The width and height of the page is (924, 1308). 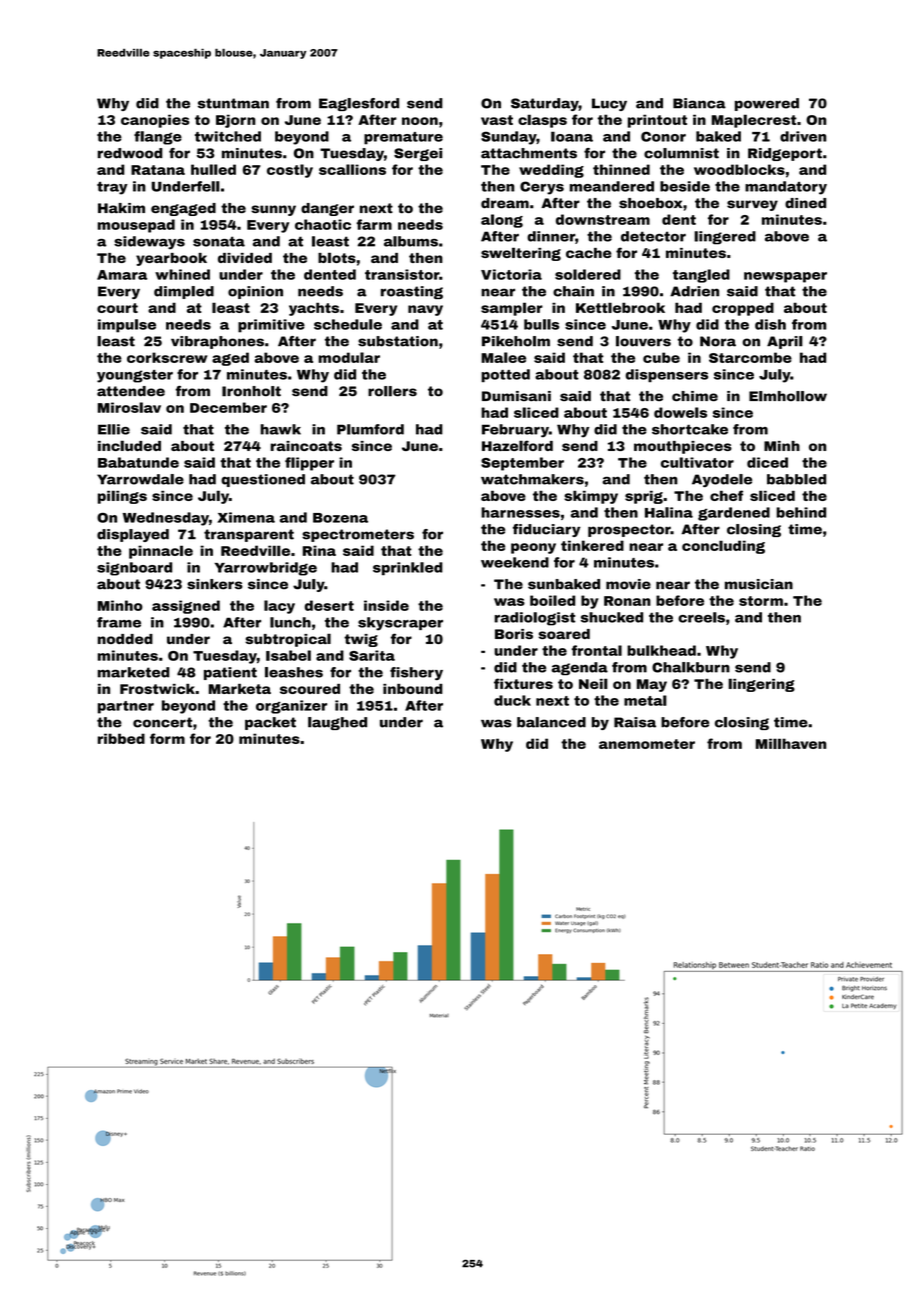 I want to click on Frostwick, so click(x=157, y=689).
